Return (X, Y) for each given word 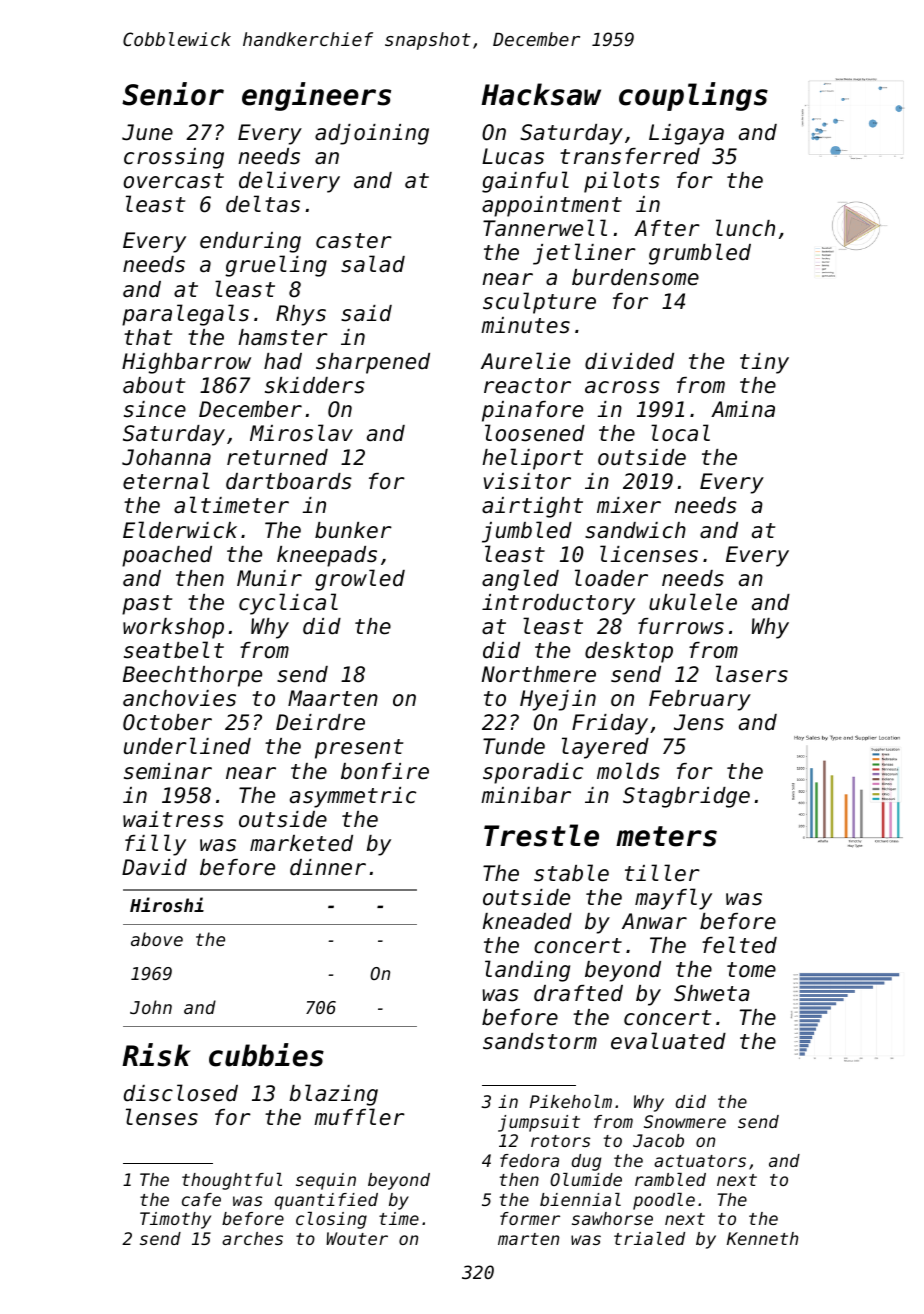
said (366, 313)
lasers (752, 674)
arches (252, 1238)
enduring (250, 242)
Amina (743, 409)
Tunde (514, 746)
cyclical (288, 604)
